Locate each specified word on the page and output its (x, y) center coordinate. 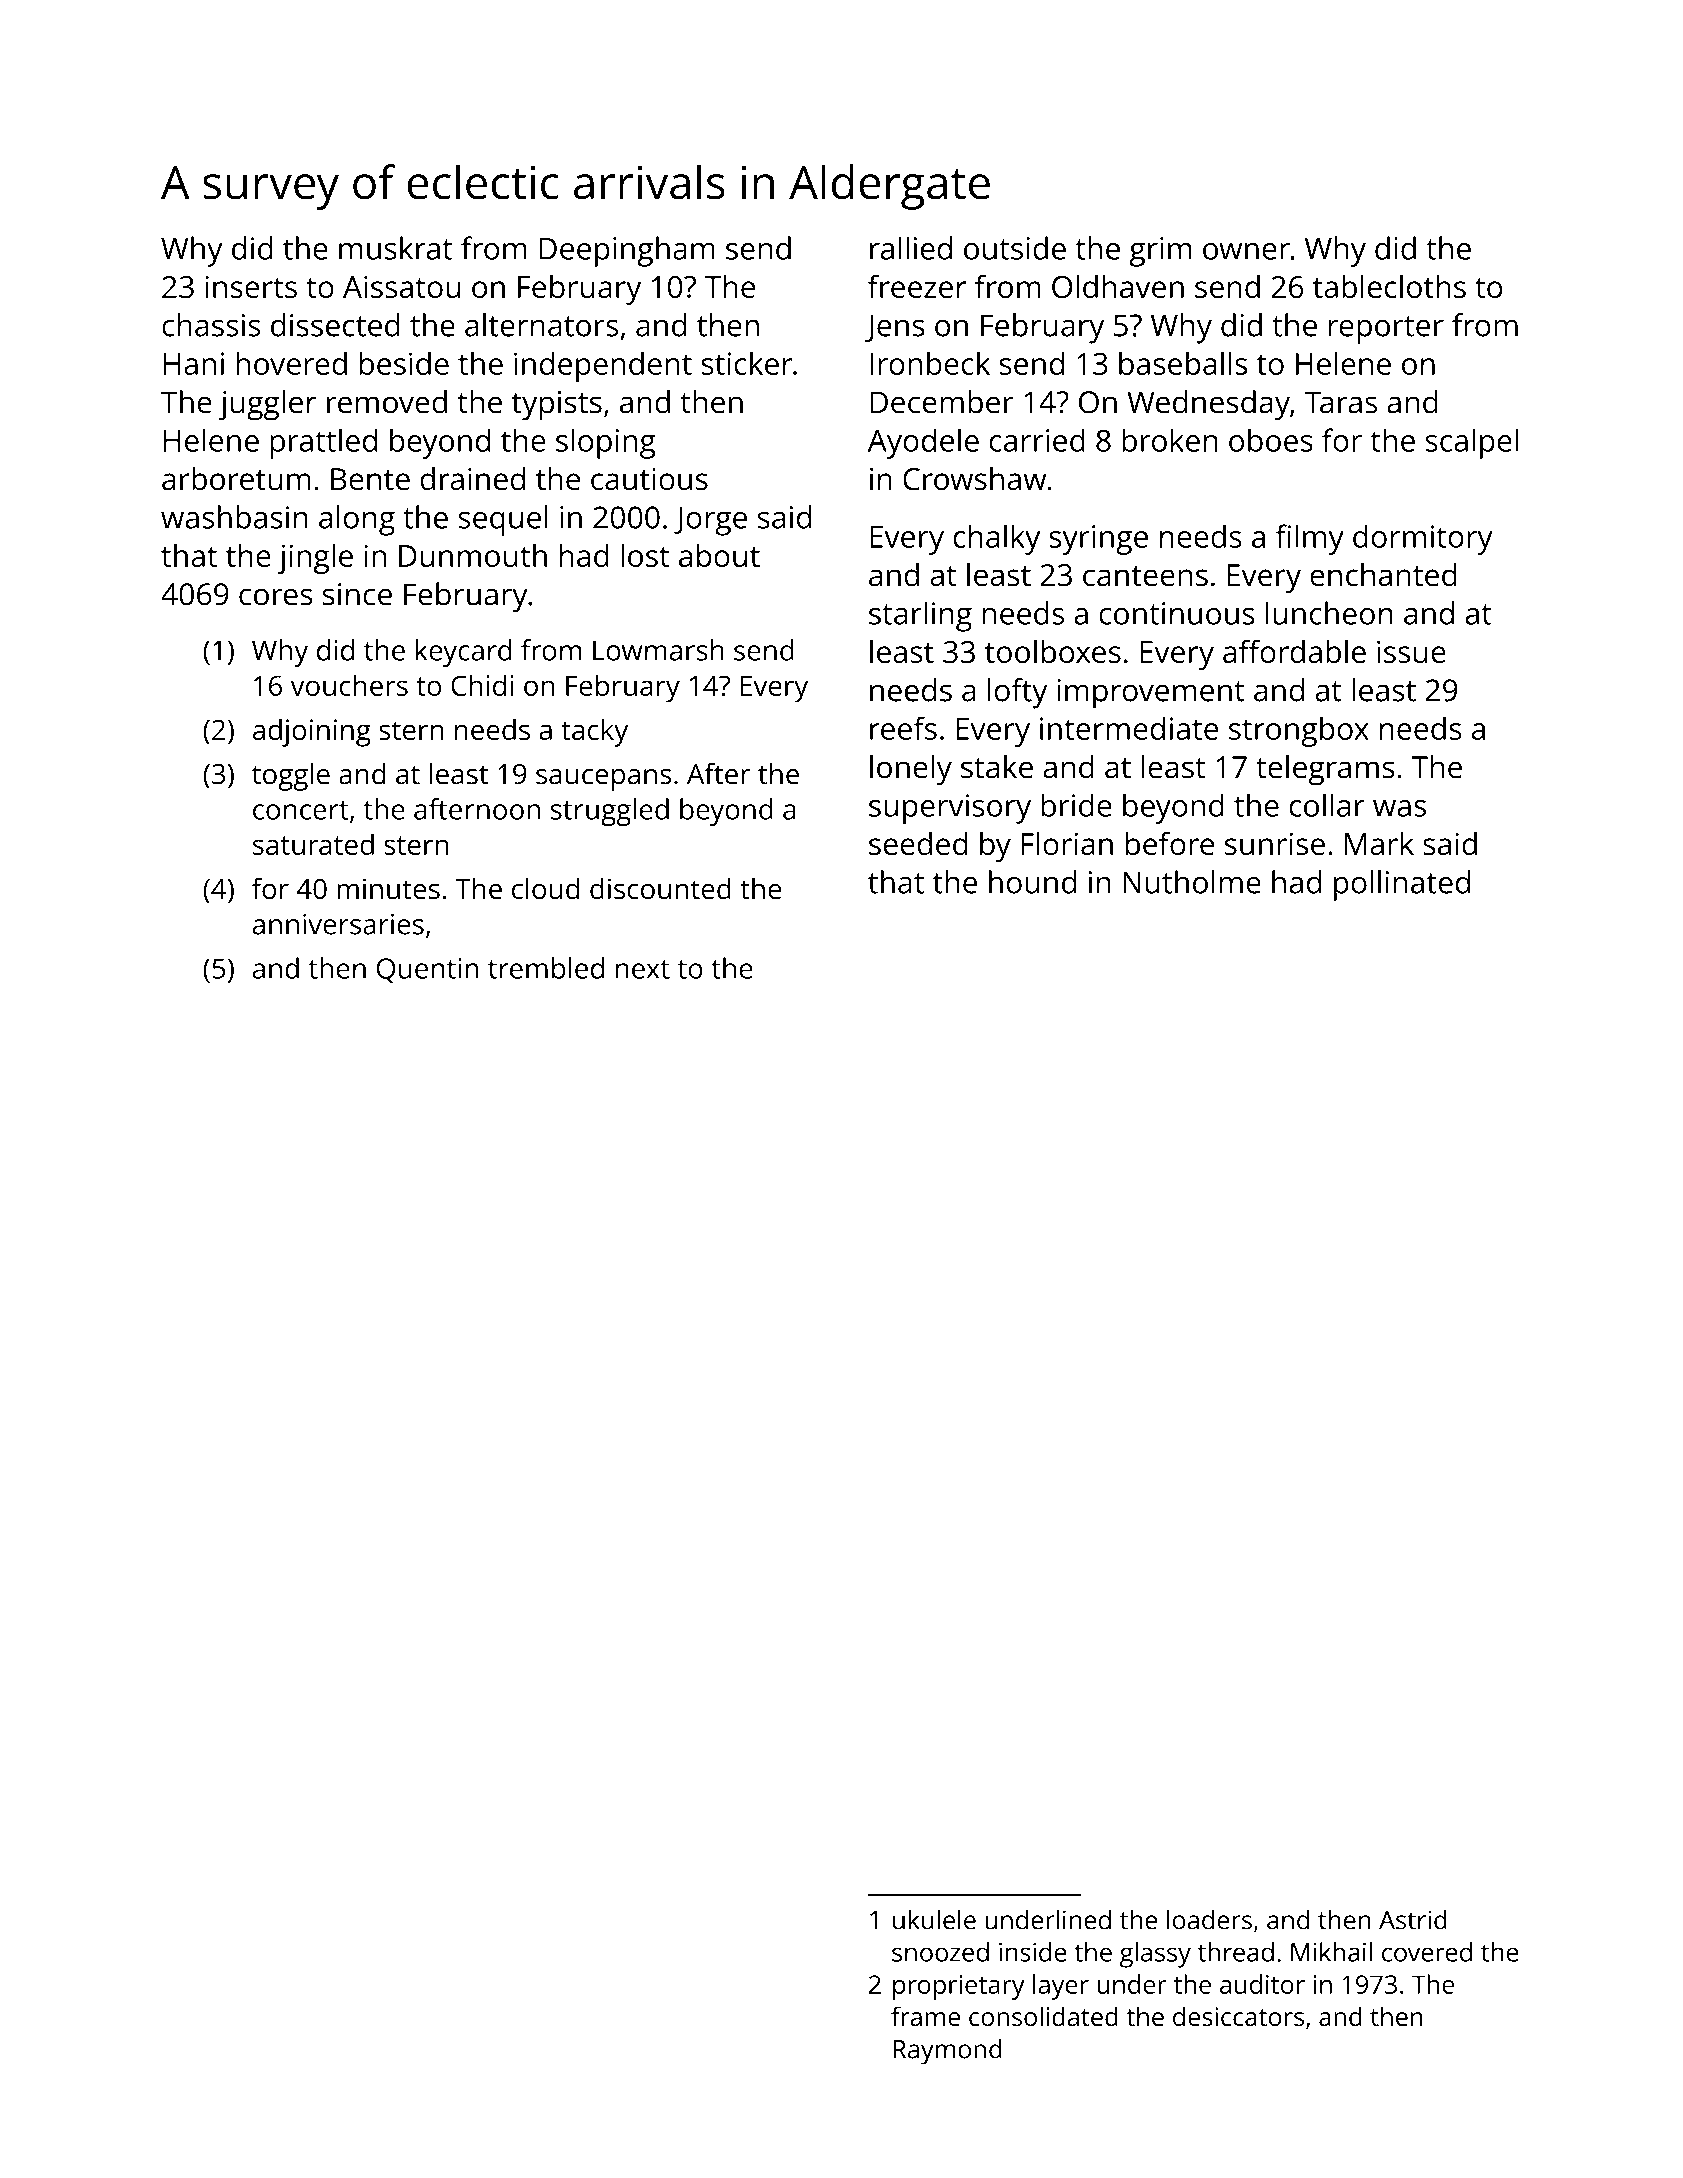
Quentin (427, 970)
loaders (1209, 1919)
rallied (911, 248)
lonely (911, 770)
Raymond (947, 2052)
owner (1246, 251)
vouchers (349, 685)
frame (925, 2016)
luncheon (1329, 613)
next (643, 969)
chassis (211, 325)
